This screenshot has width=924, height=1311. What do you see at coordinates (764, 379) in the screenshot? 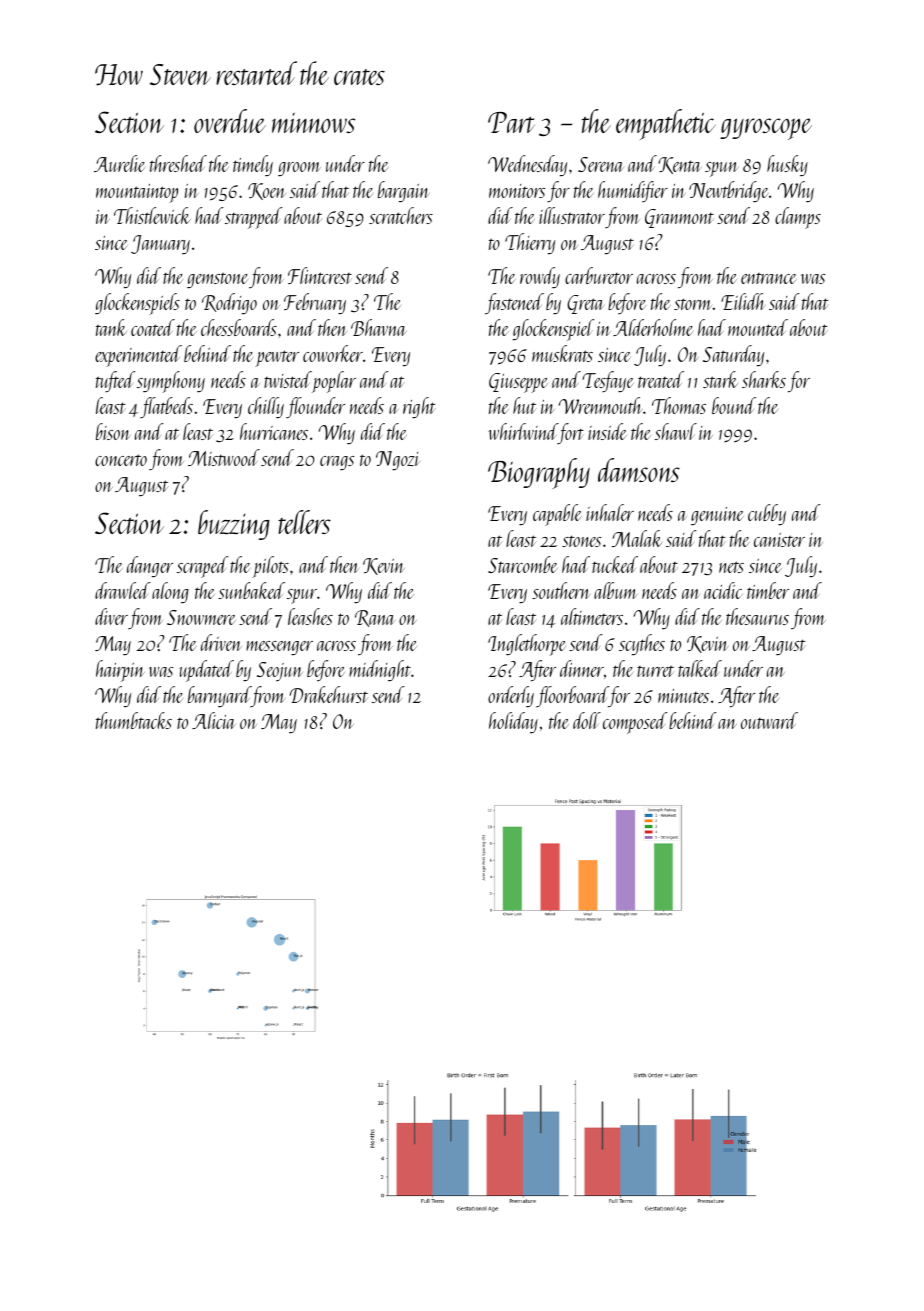
I see `sharks` at bounding box center [764, 379].
